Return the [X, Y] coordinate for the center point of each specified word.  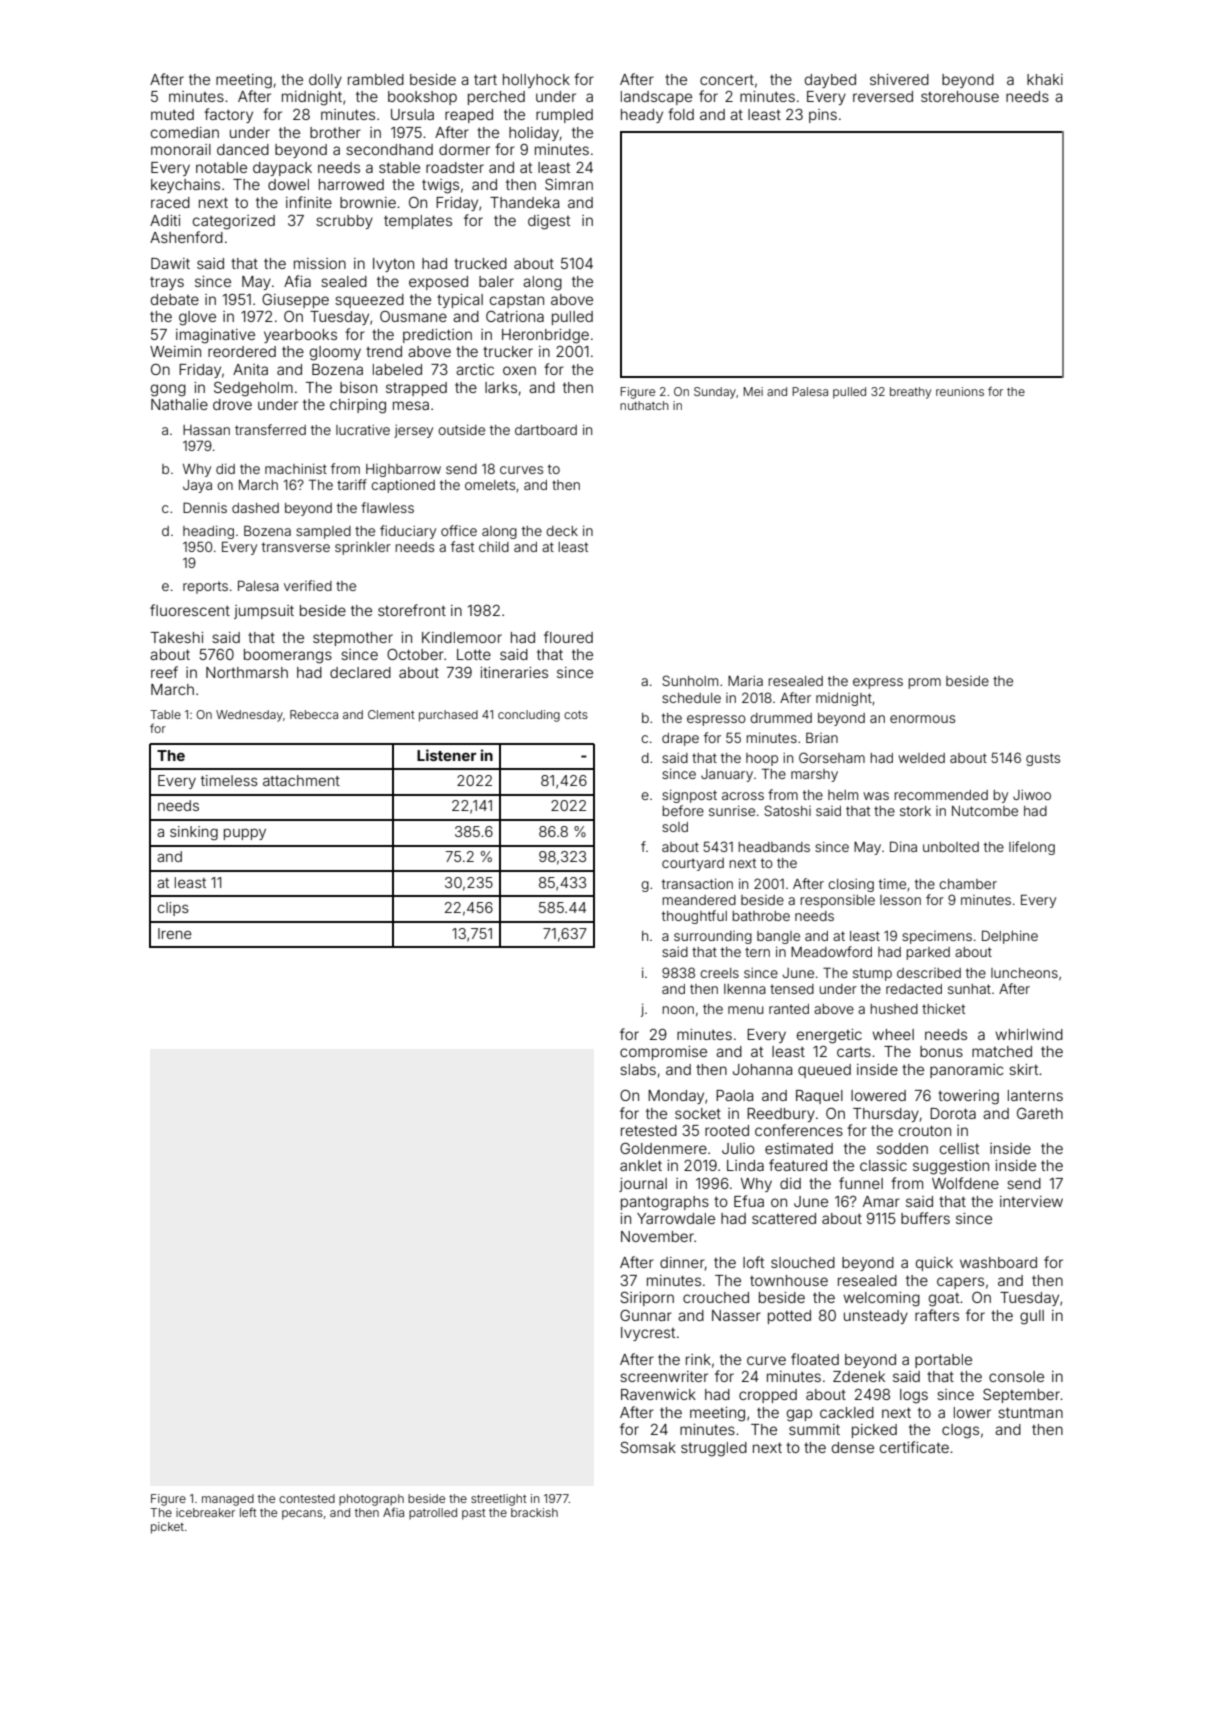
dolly [325, 81]
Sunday [715, 393]
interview [1031, 1201]
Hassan [206, 430]
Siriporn [647, 1298]
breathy [910, 393]
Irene [175, 933]
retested [649, 1130]
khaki [1045, 79]
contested [307, 1498]
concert [727, 80]
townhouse [789, 1280]
